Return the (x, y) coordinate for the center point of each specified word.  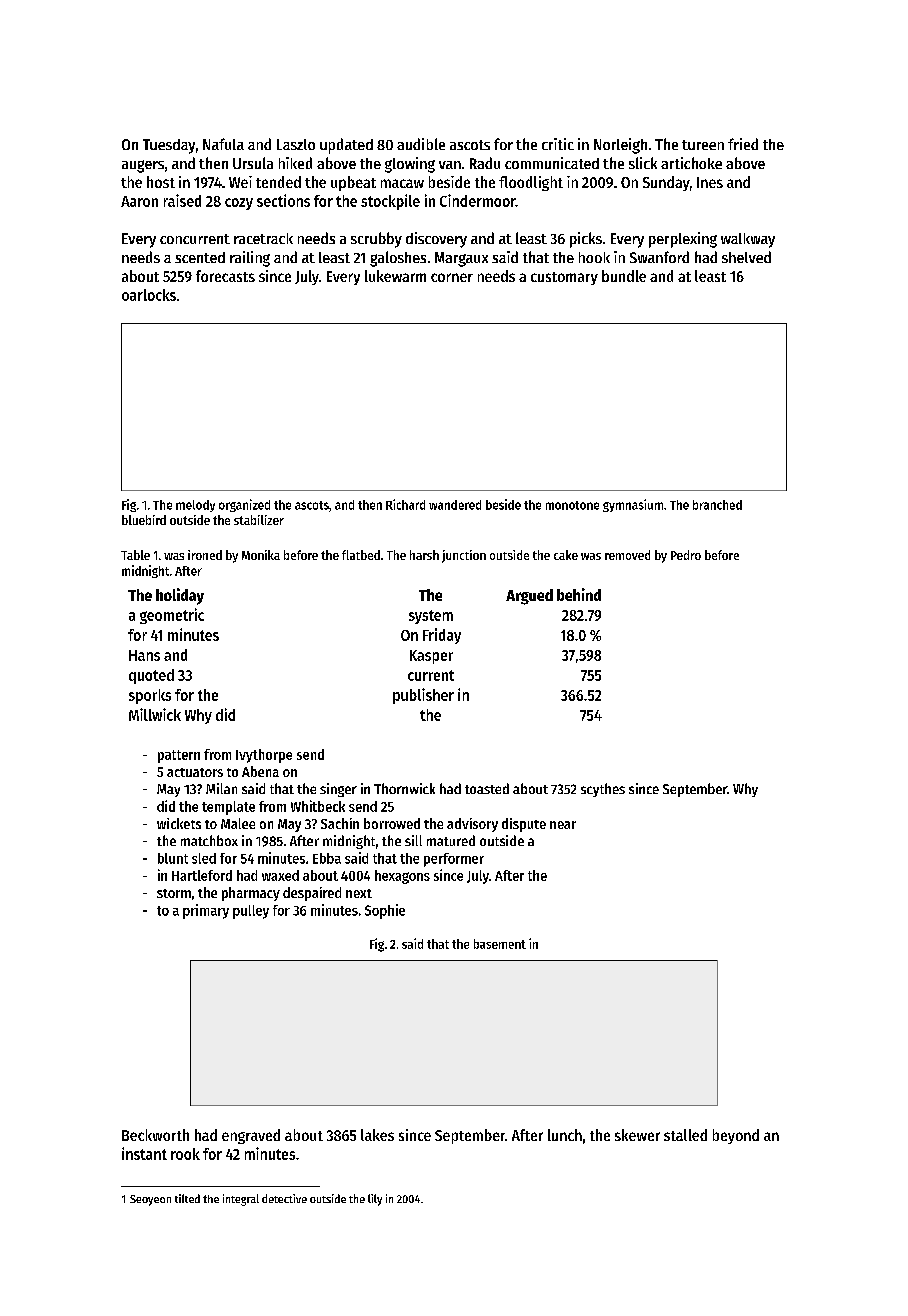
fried (743, 144)
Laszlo (296, 144)
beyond (736, 1136)
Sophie (385, 911)
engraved (251, 1136)
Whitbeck (318, 806)
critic (558, 144)
